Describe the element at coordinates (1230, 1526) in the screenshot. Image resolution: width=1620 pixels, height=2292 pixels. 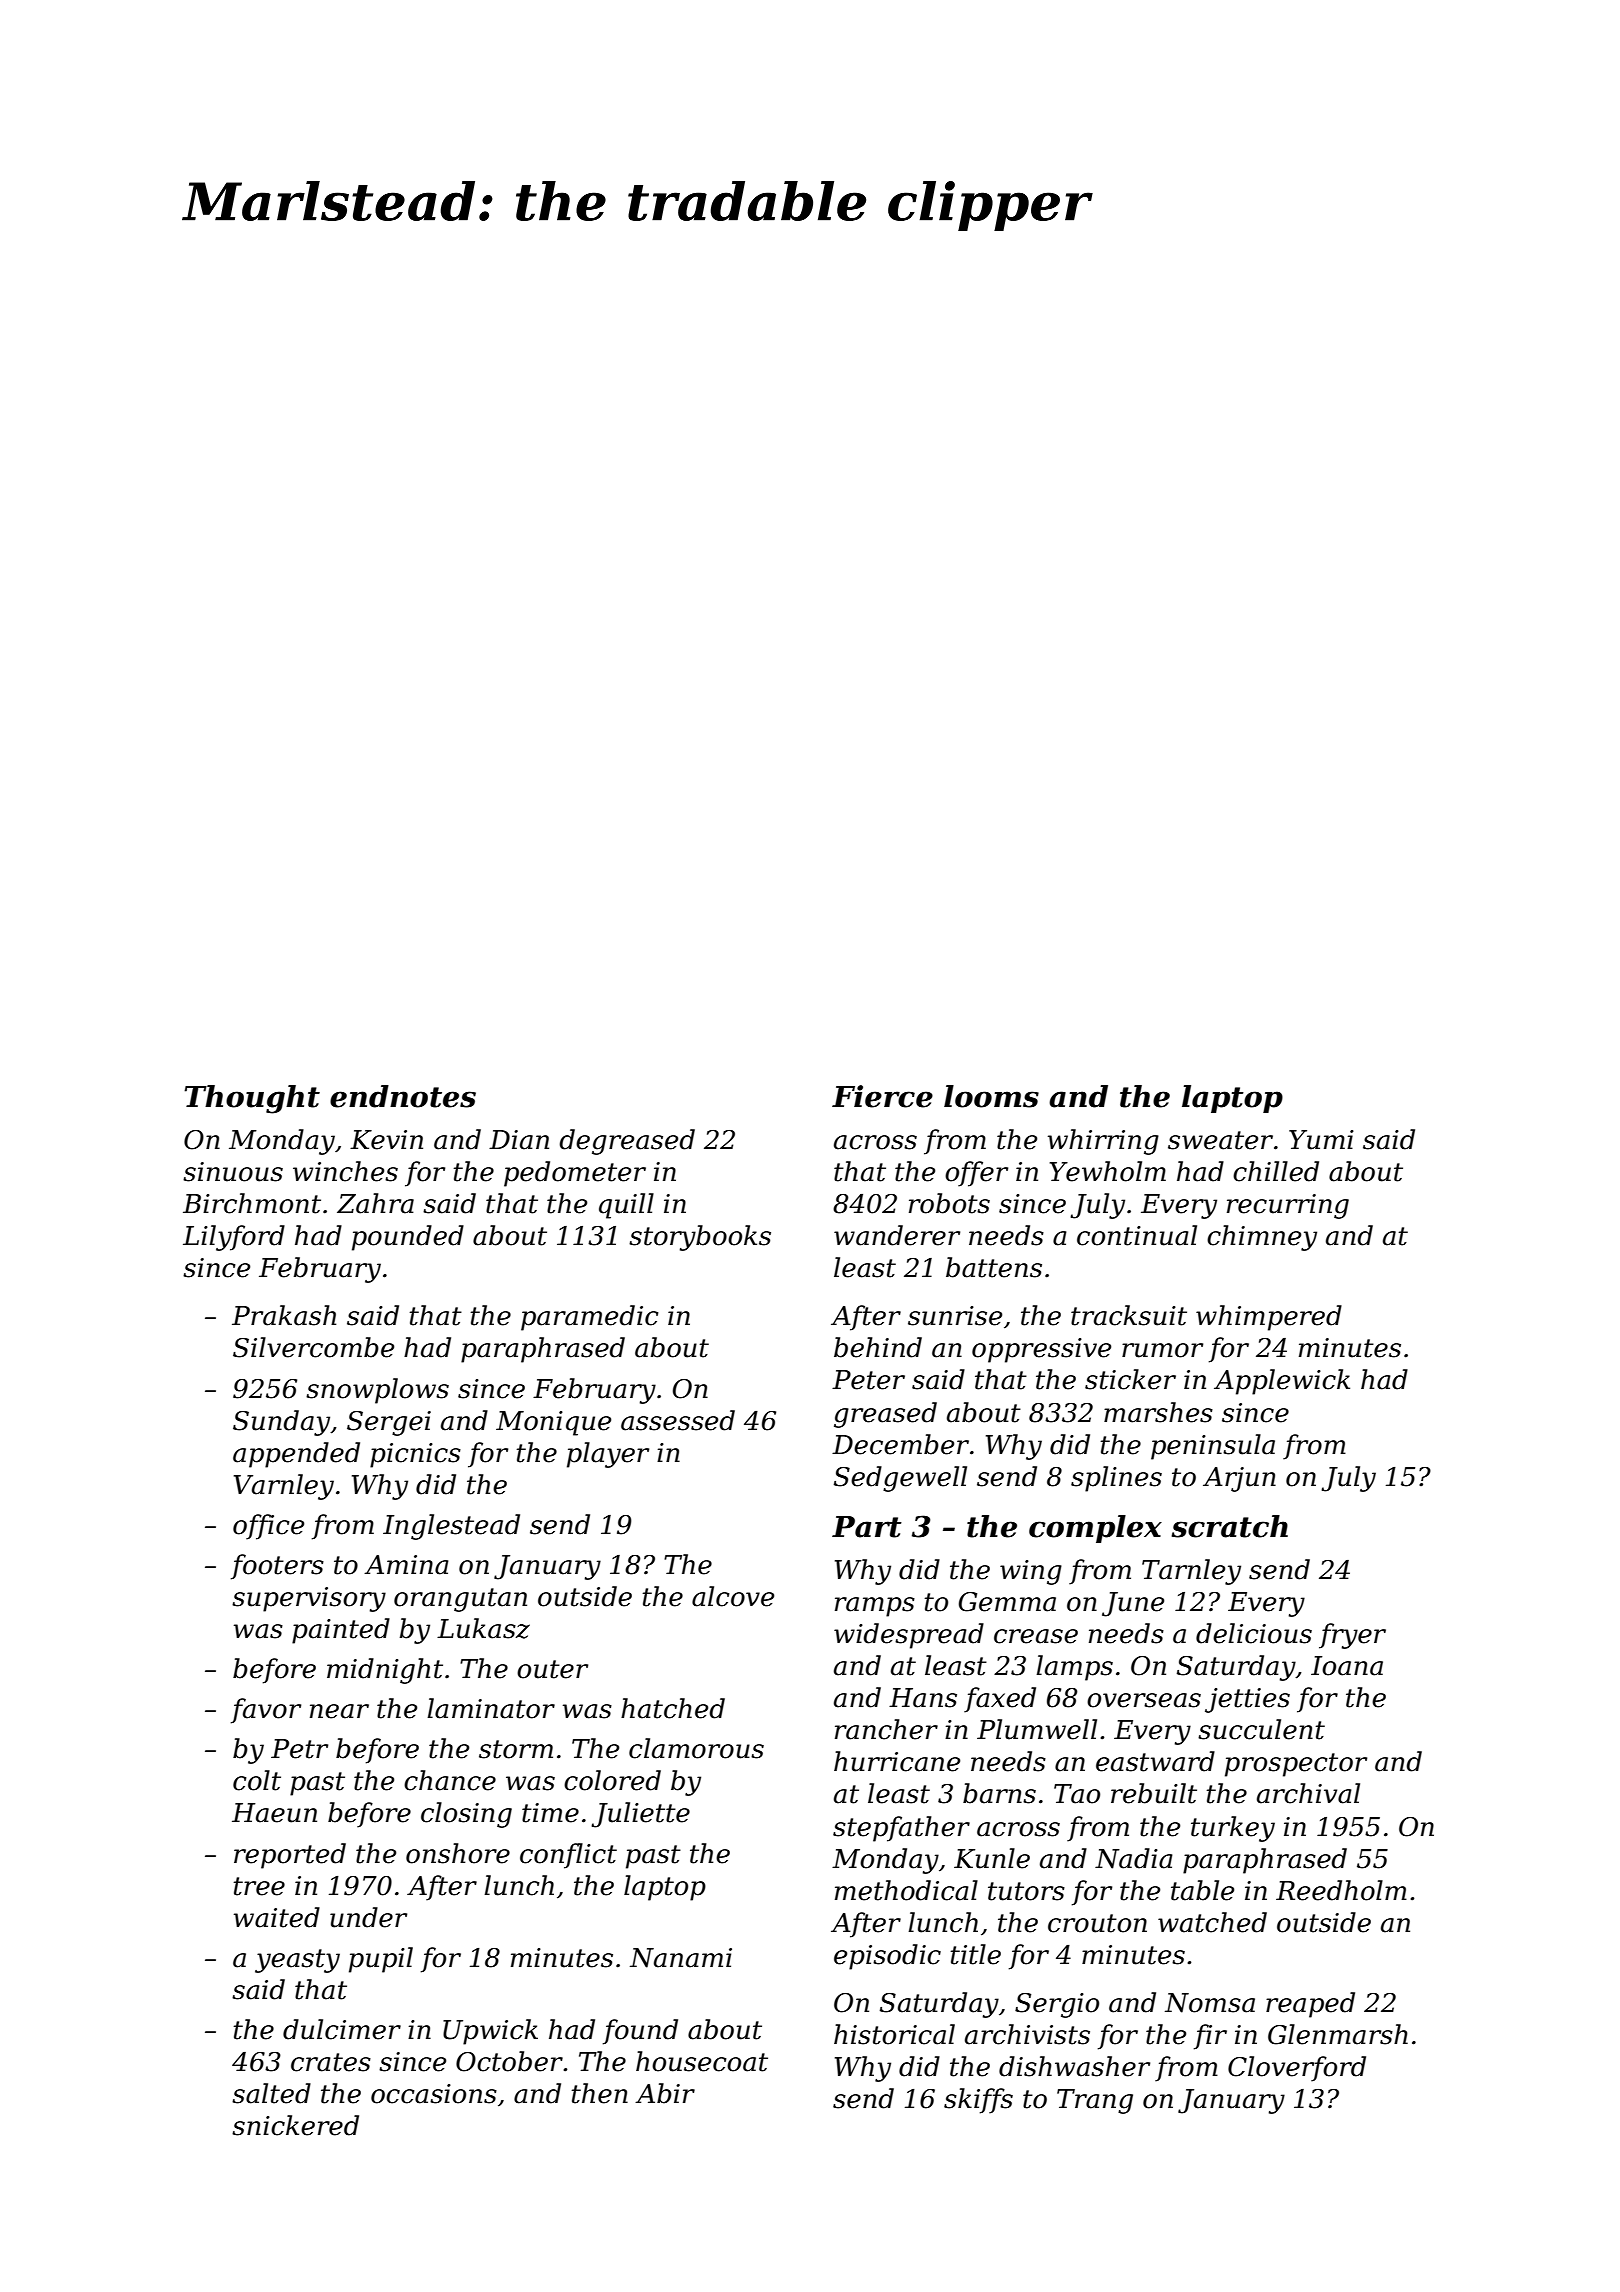
I see `scratch` at that location.
